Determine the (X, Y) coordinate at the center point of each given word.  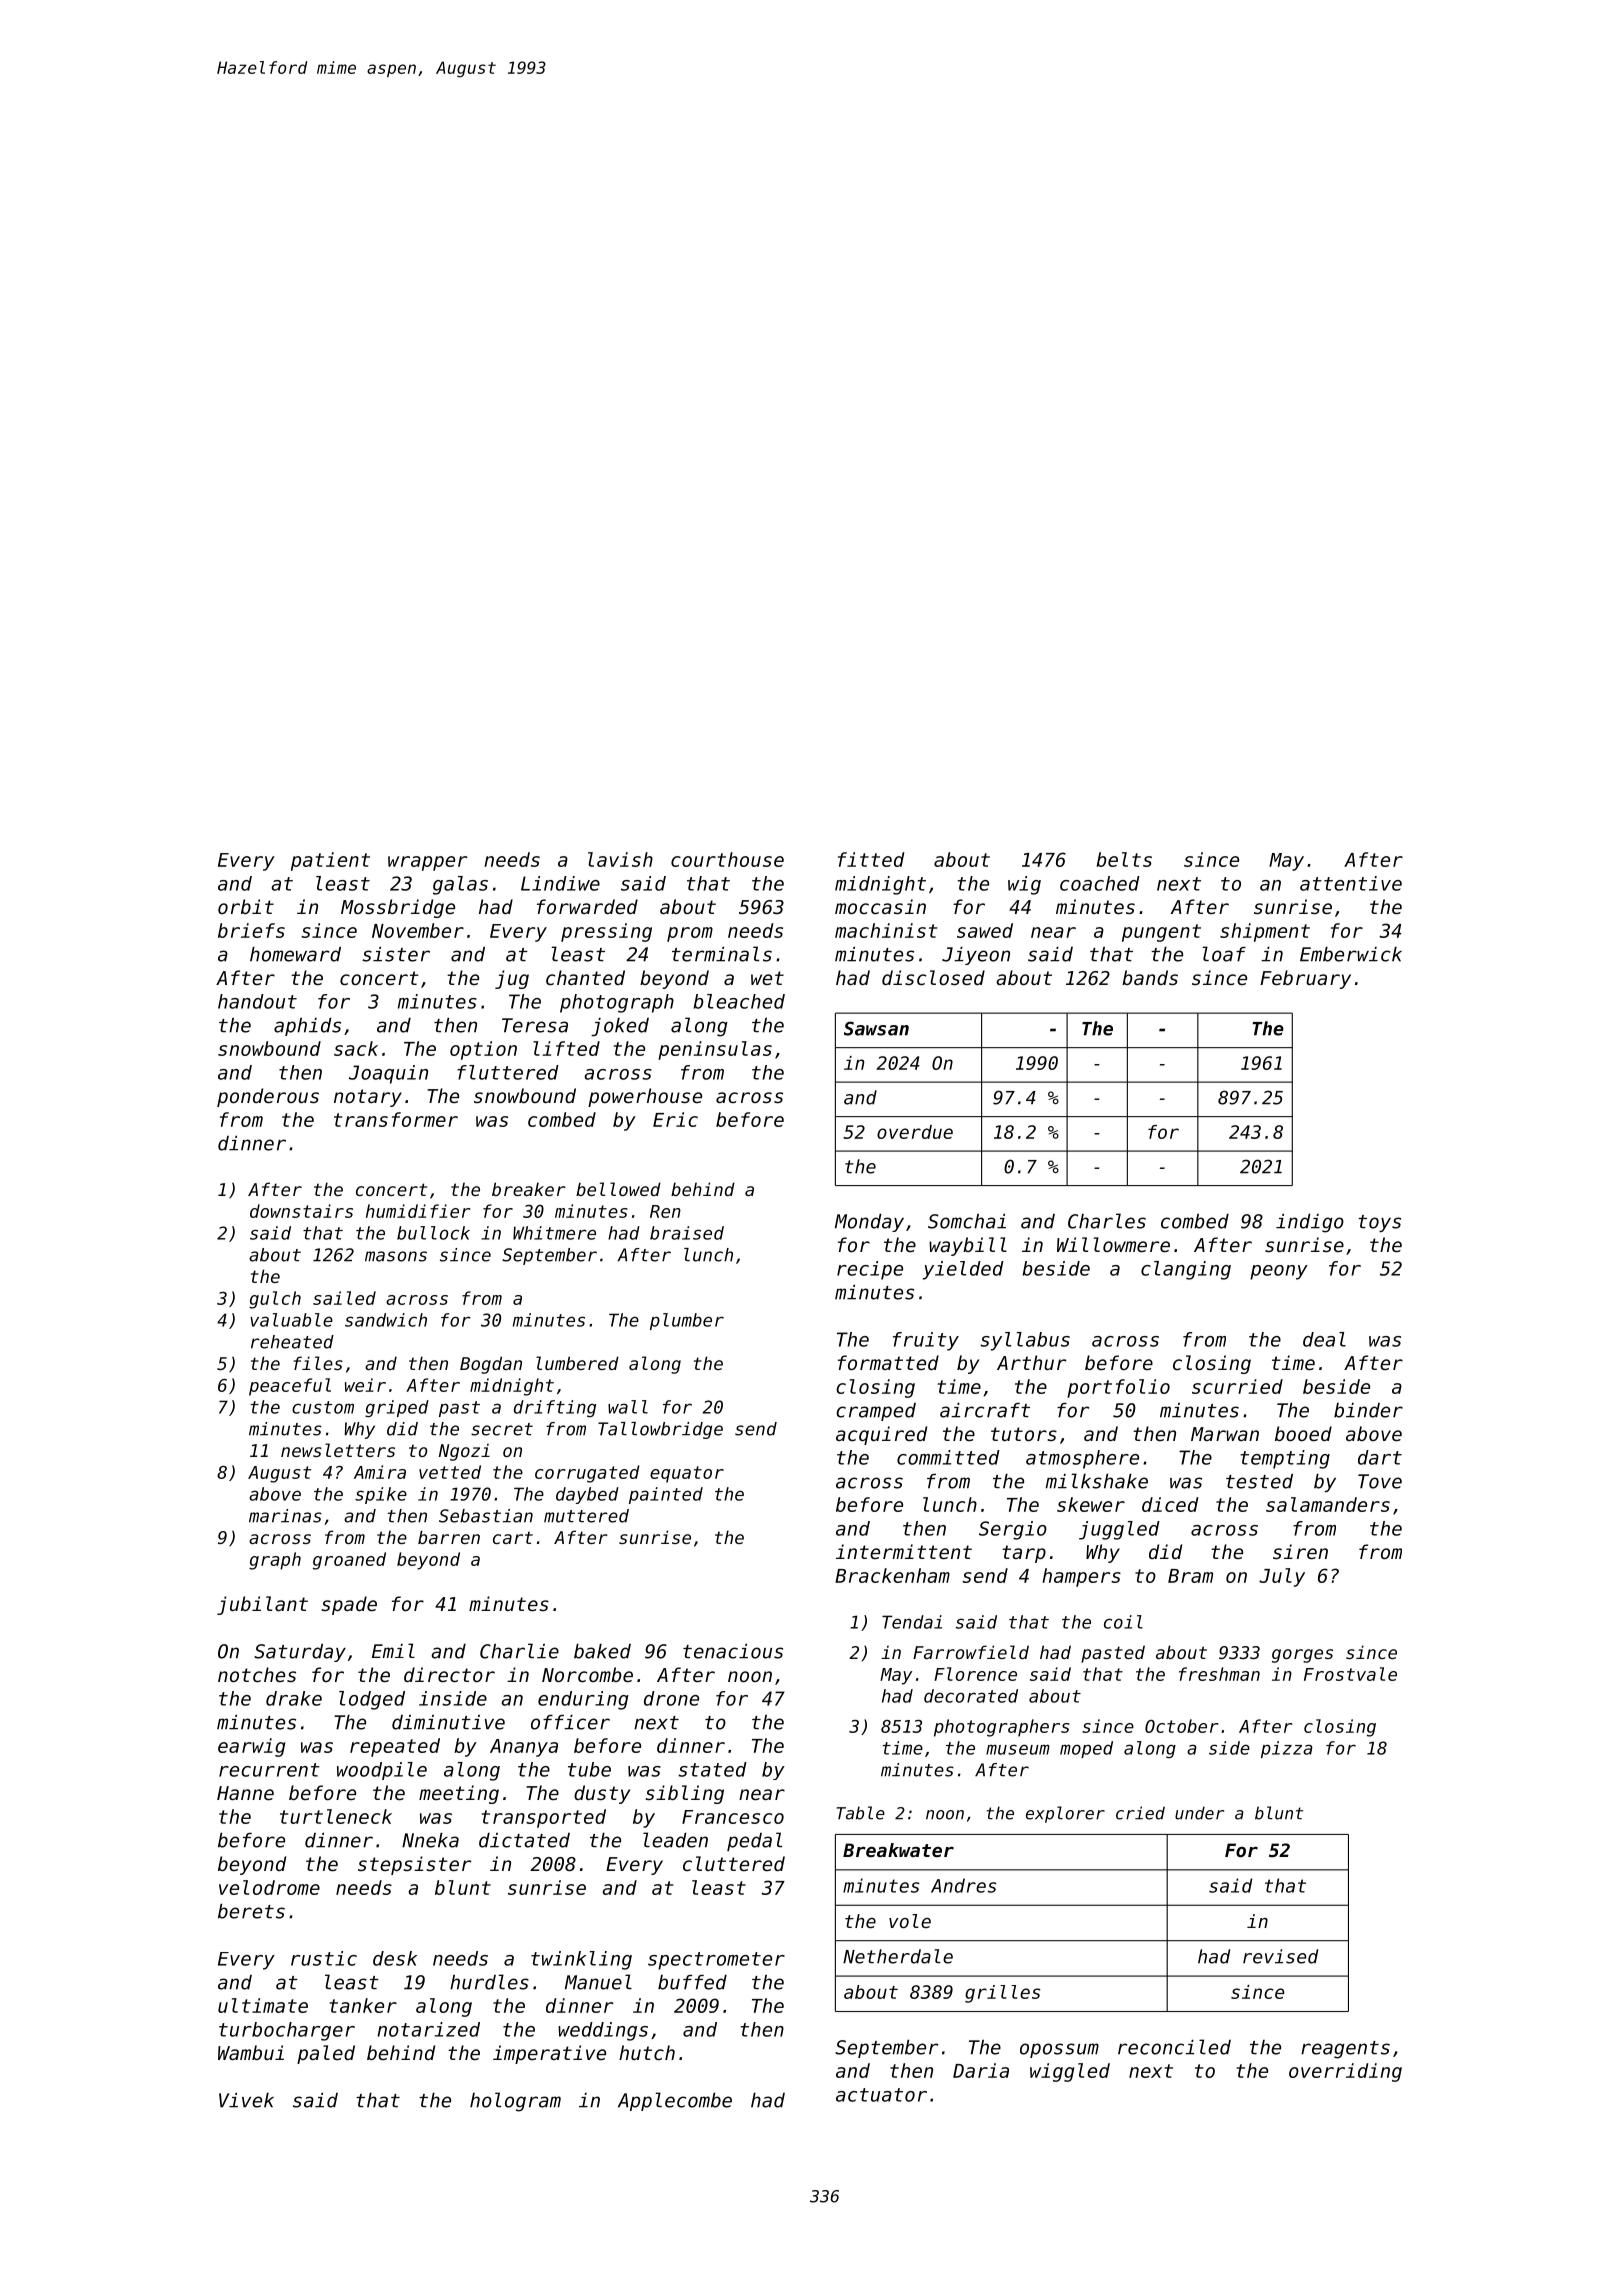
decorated (971, 1696)
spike (381, 1495)
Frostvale (1350, 1674)
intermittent (904, 1551)
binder (1368, 1410)
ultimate (263, 2005)
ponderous (268, 1097)
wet (767, 978)
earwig (251, 1747)
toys (1379, 1223)
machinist (886, 930)
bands (1150, 977)
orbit (246, 906)
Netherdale (898, 1956)
